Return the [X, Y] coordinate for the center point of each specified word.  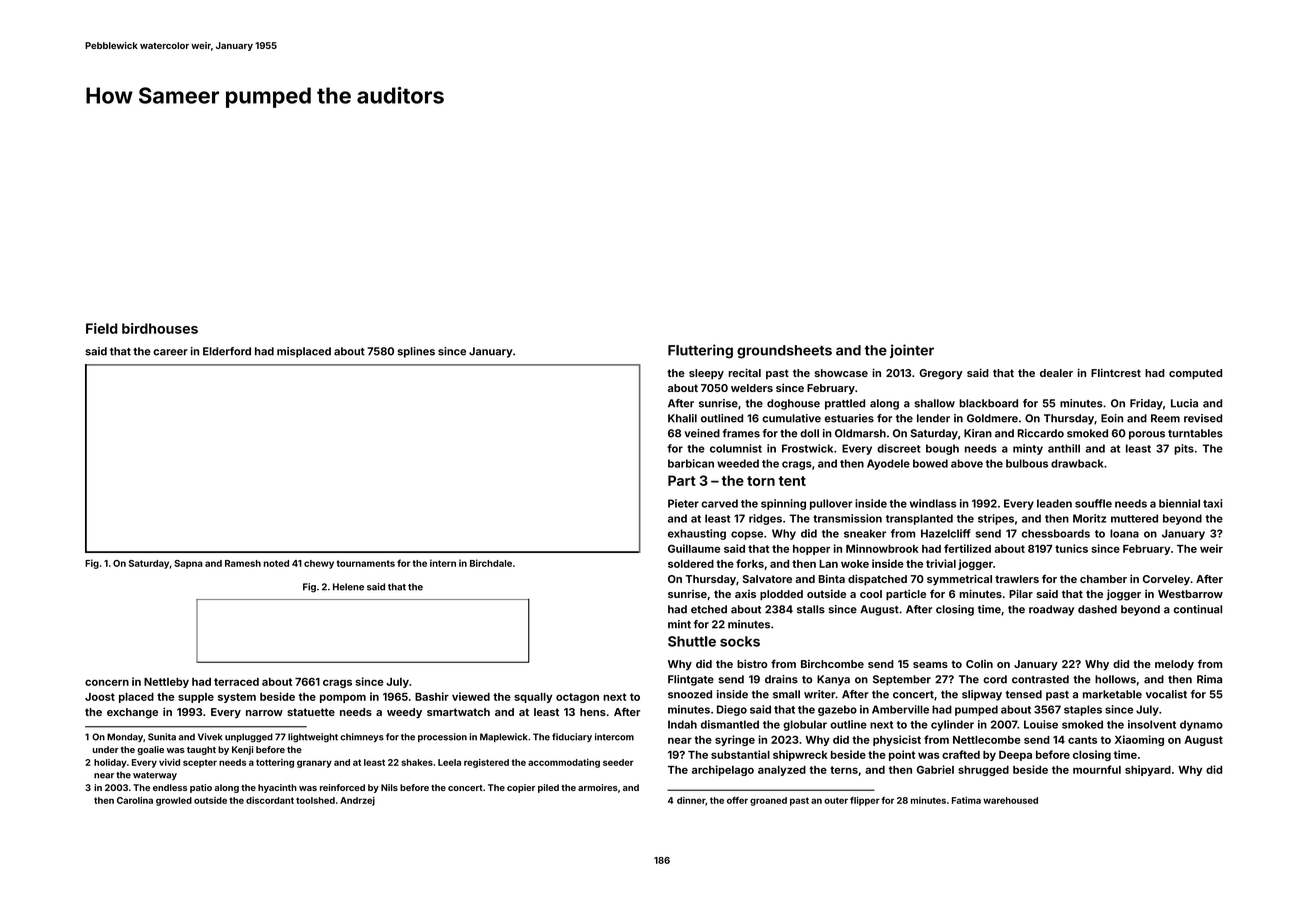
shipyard [1148, 770]
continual [1198, 609]
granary [314, 764]
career [170, 352]
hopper [811, 550]
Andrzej [357, 801]
